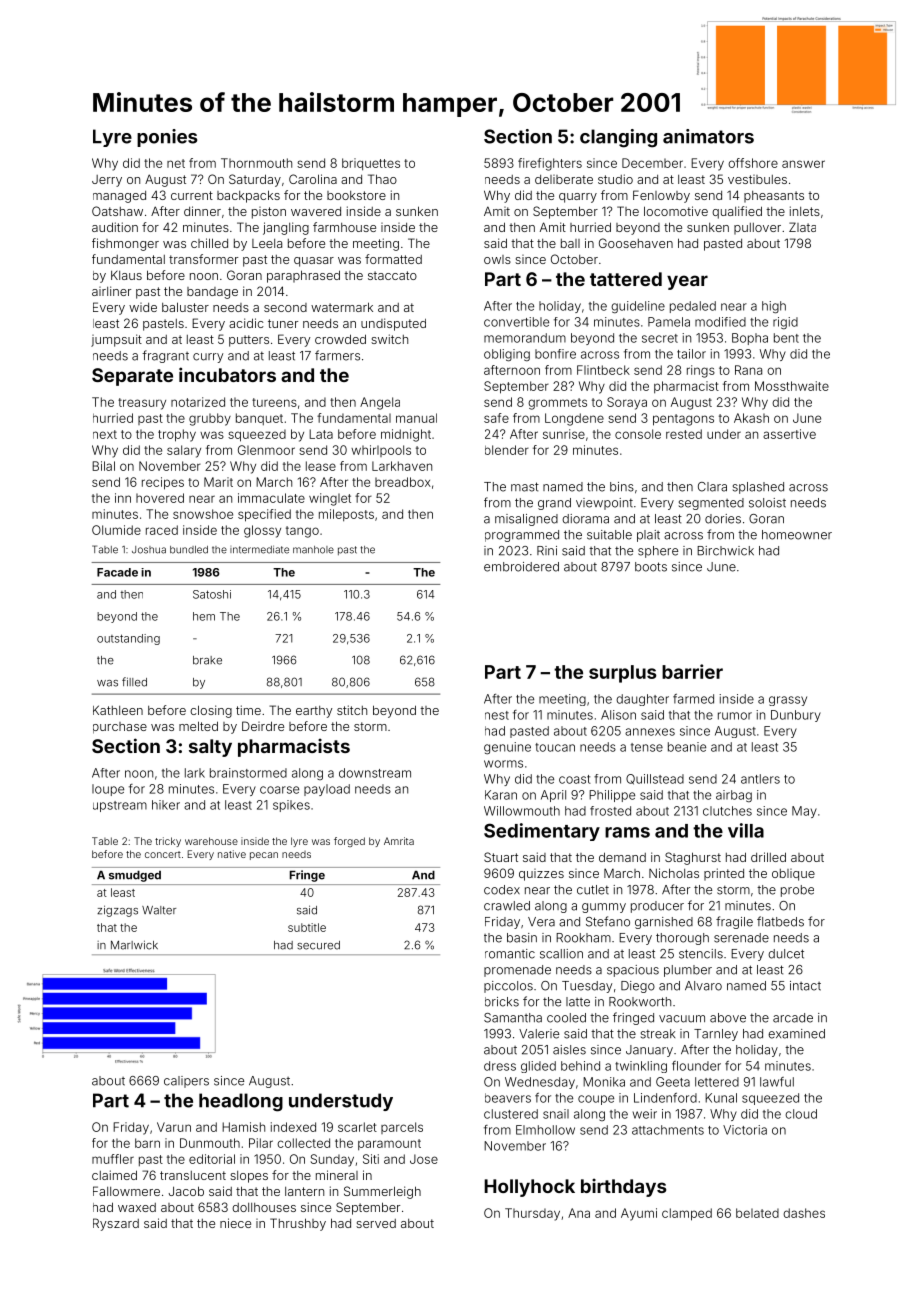  I want to click on Satoshi, so click(212, 594).
